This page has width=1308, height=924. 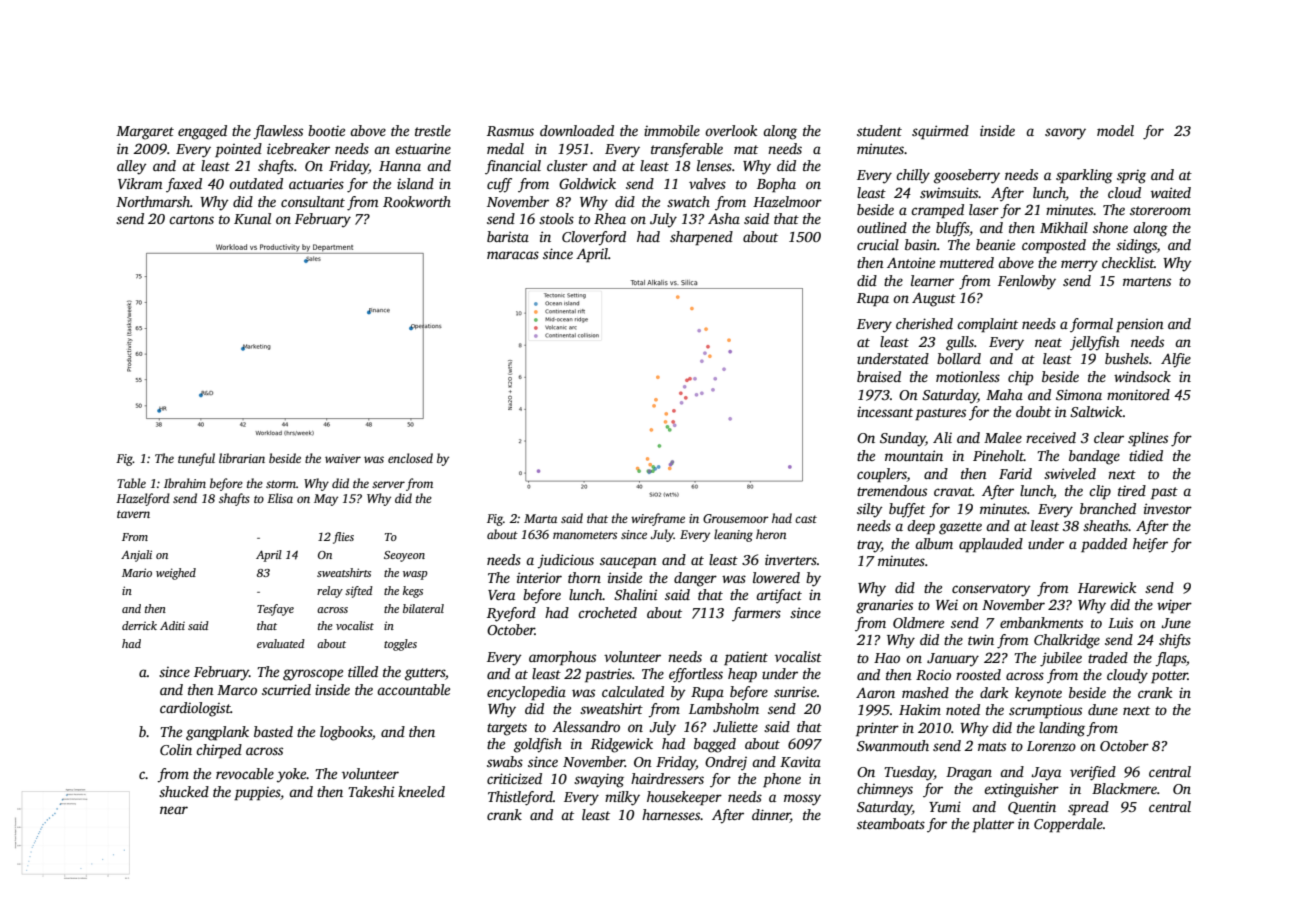 What do you see at coordinates (937, 211) in the page?
I see `cramped` at bounding box center [937, 211].
